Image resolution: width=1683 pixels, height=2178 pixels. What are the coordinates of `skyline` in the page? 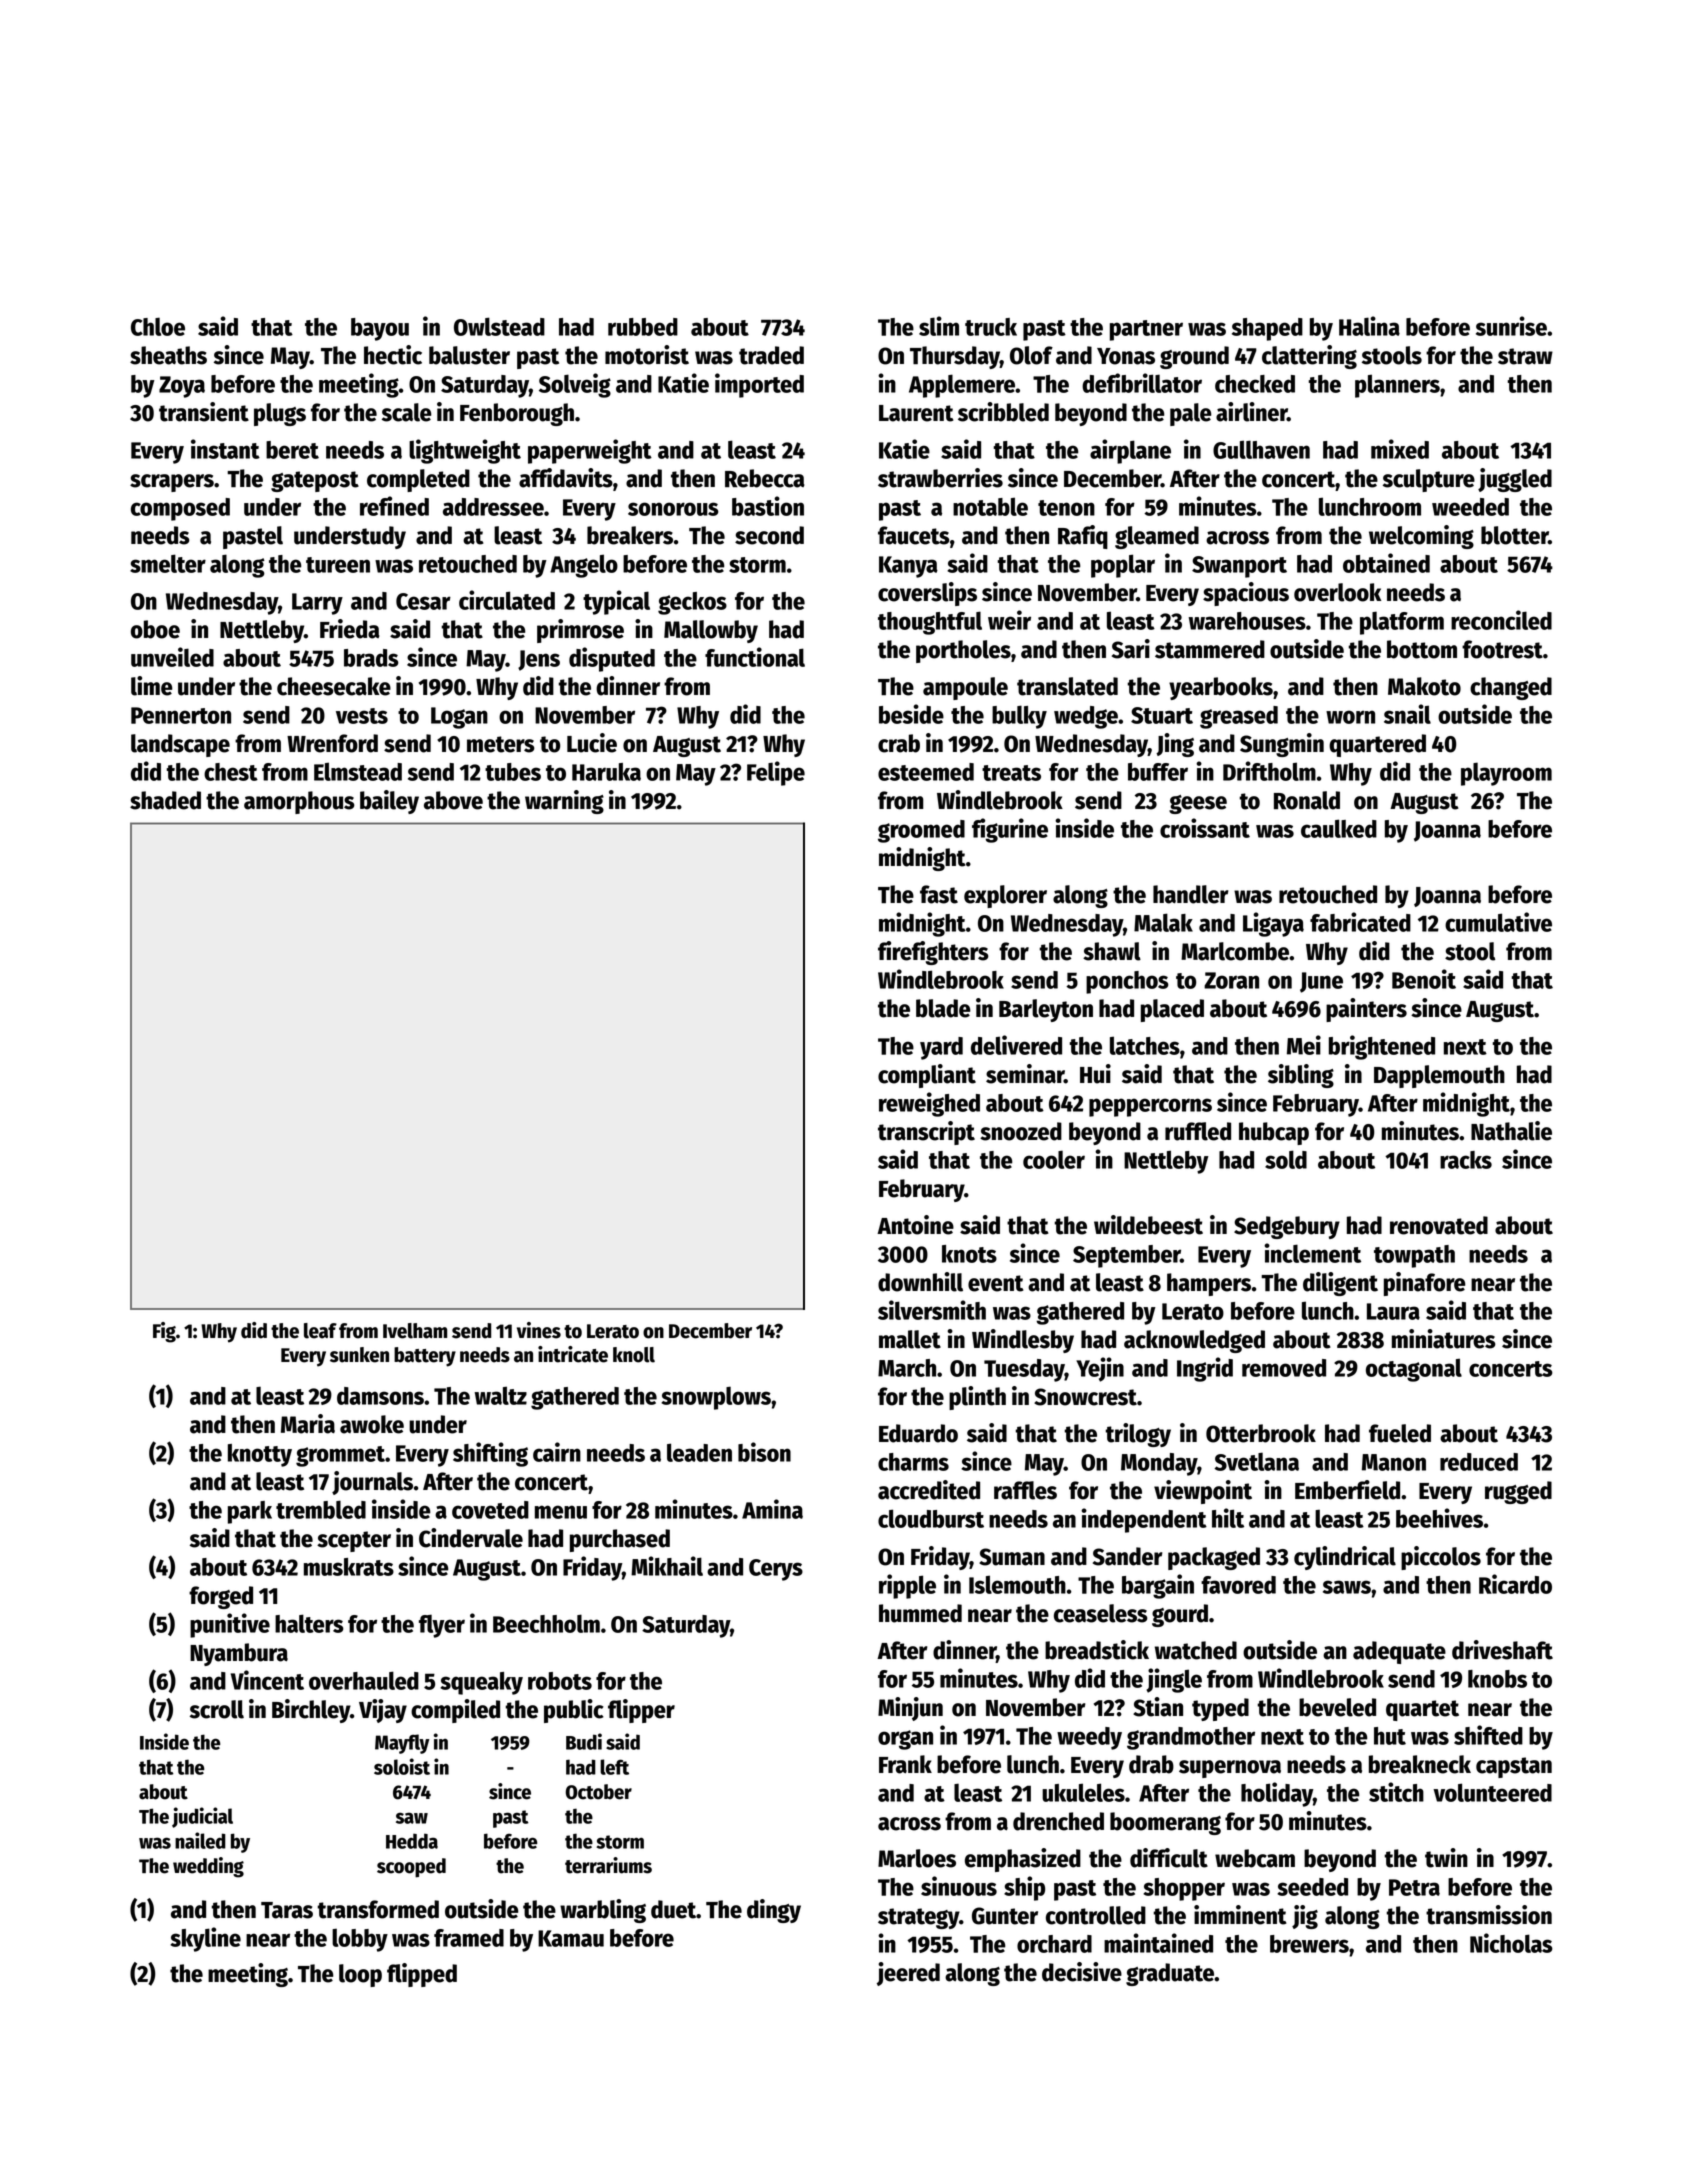 It's located at (205, 1939).
